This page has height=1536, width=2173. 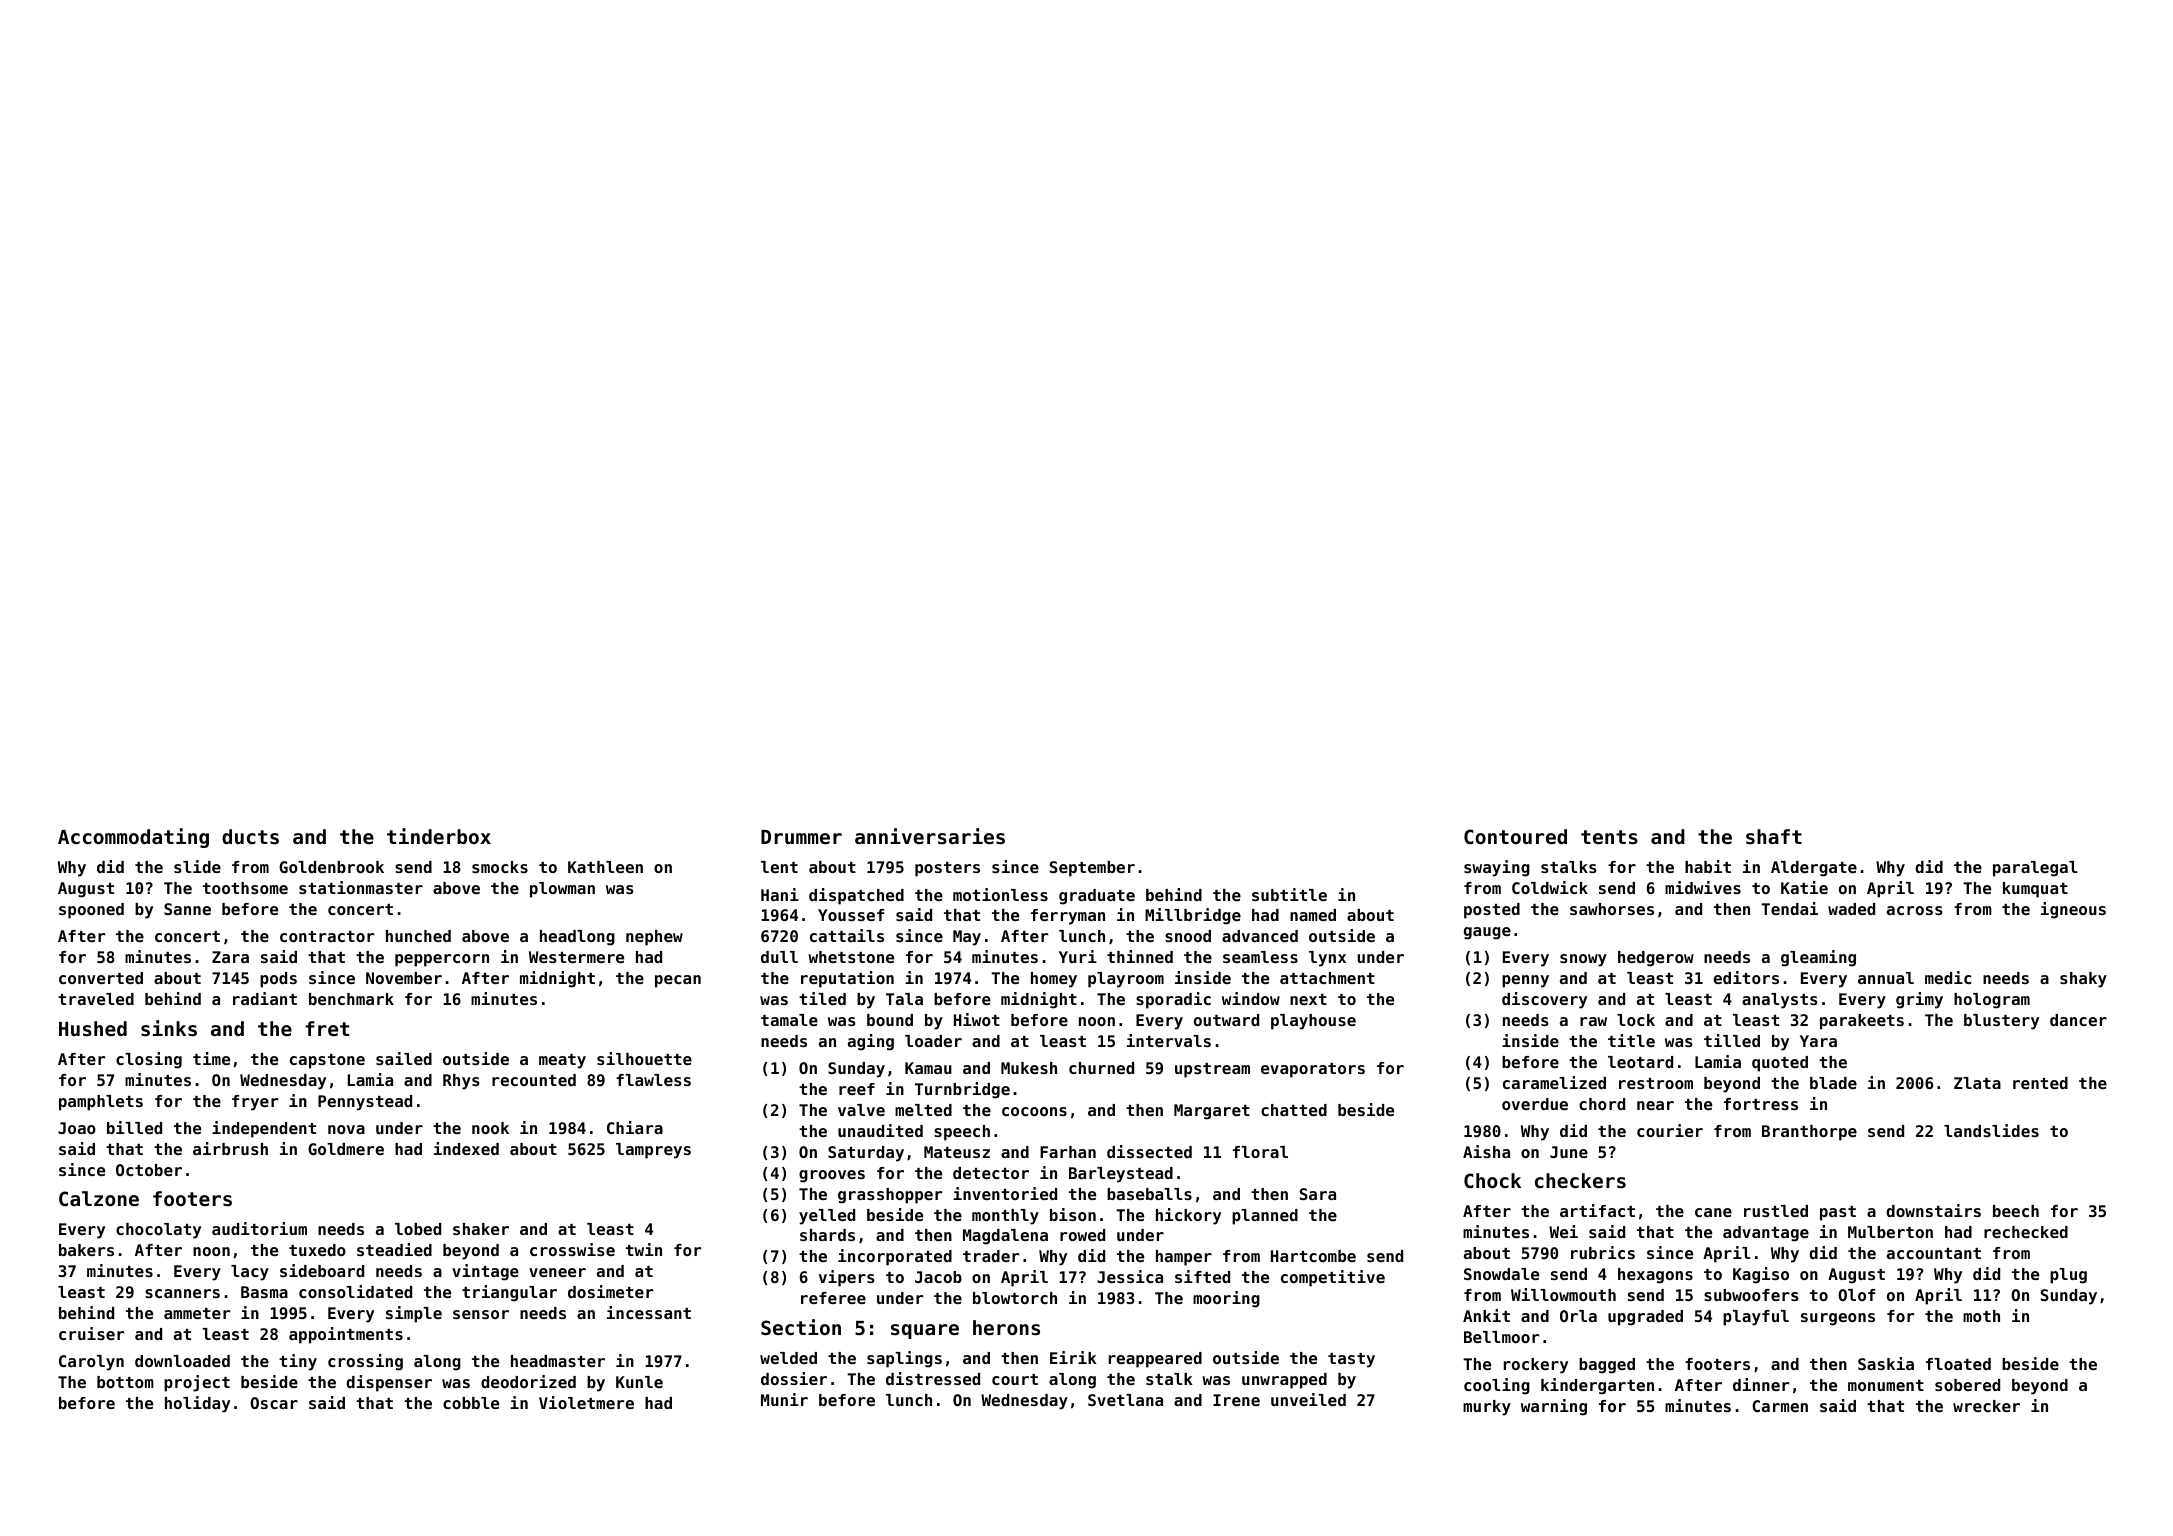 What do you see at coordinates (93, 1028) in the page?
I see `Hushed` at bounding box center [93, 1028].
